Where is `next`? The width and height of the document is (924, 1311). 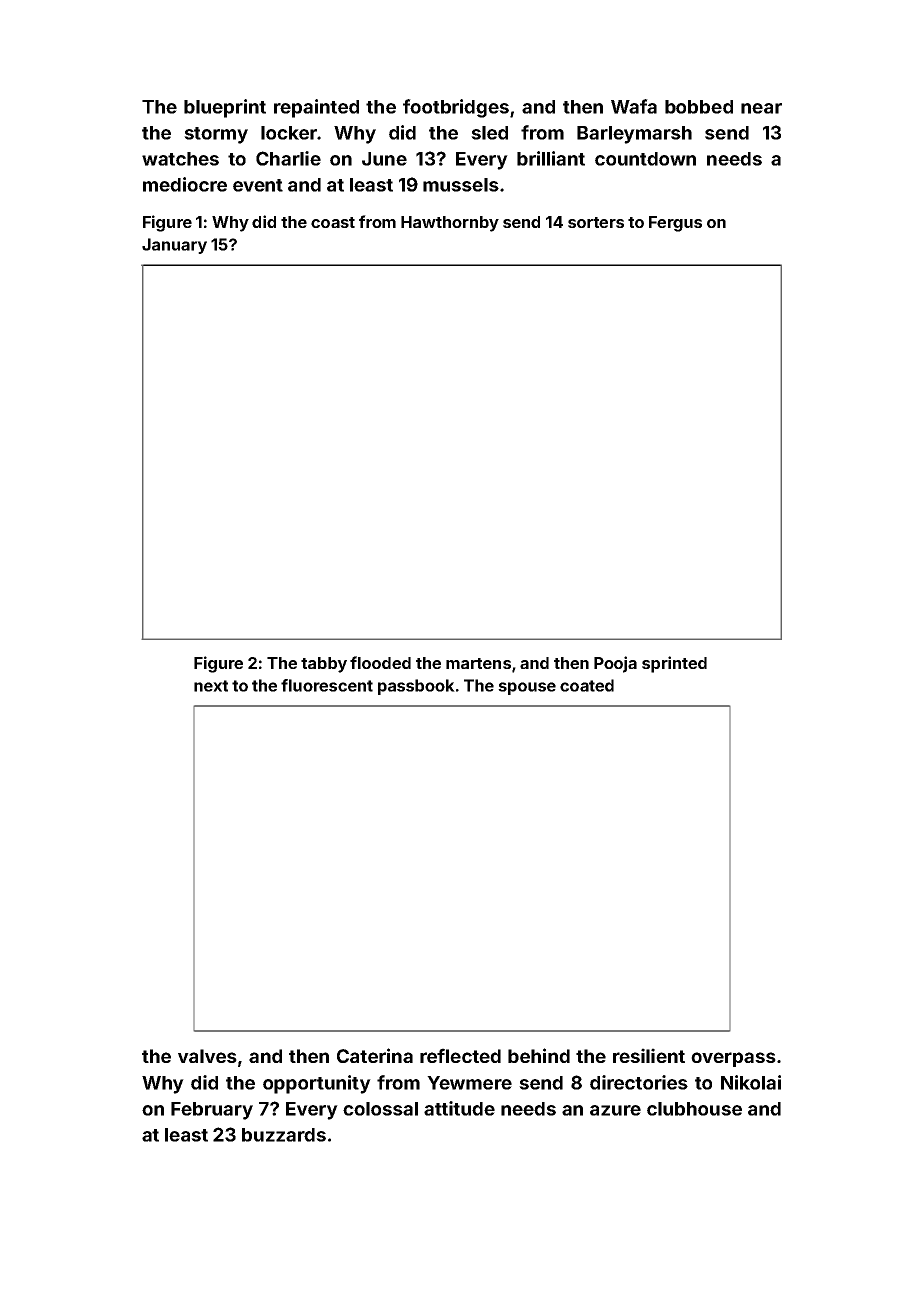 next is located at coordinates (211, 686).
